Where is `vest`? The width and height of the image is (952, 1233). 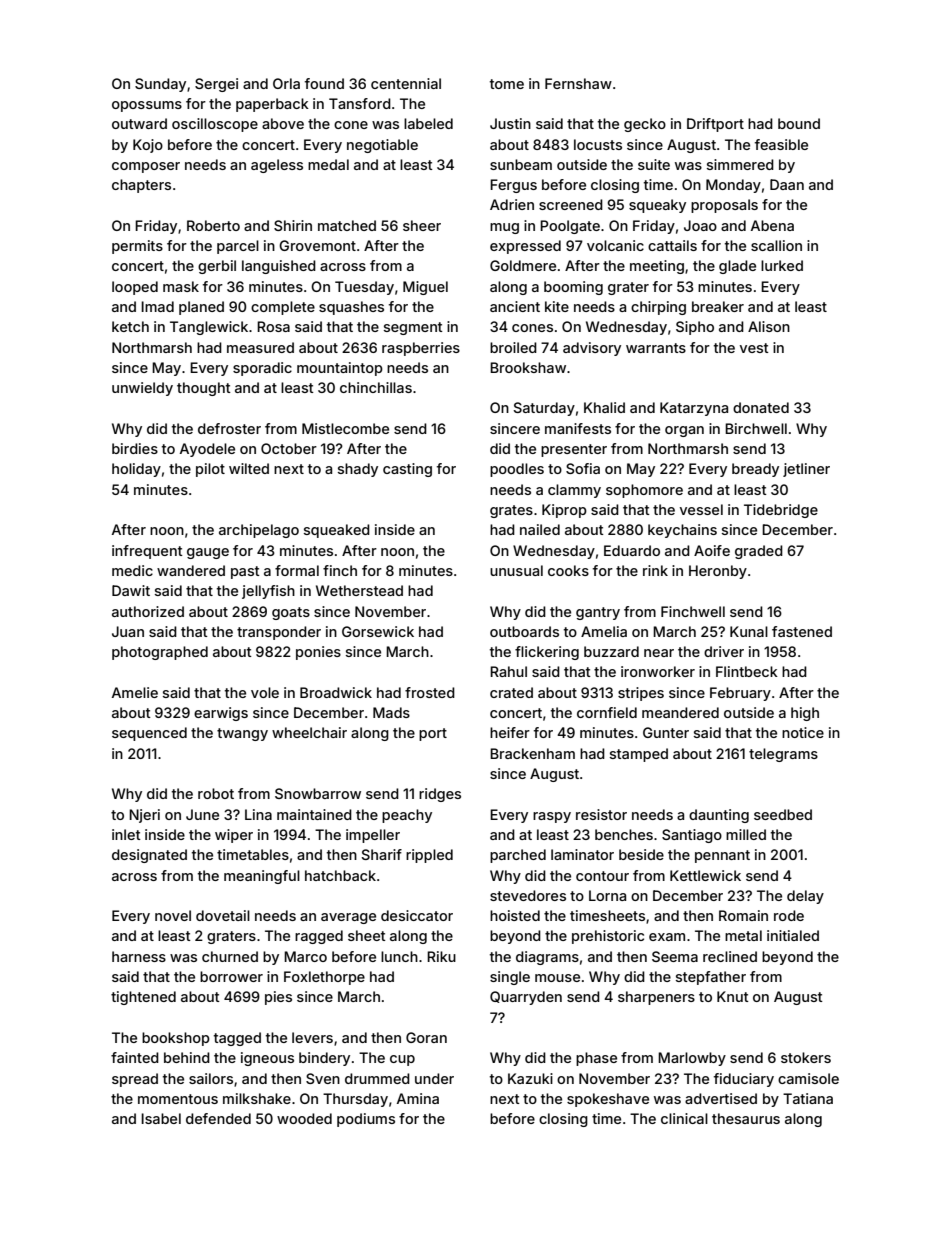
vest is located at coordinates (754, 348).
